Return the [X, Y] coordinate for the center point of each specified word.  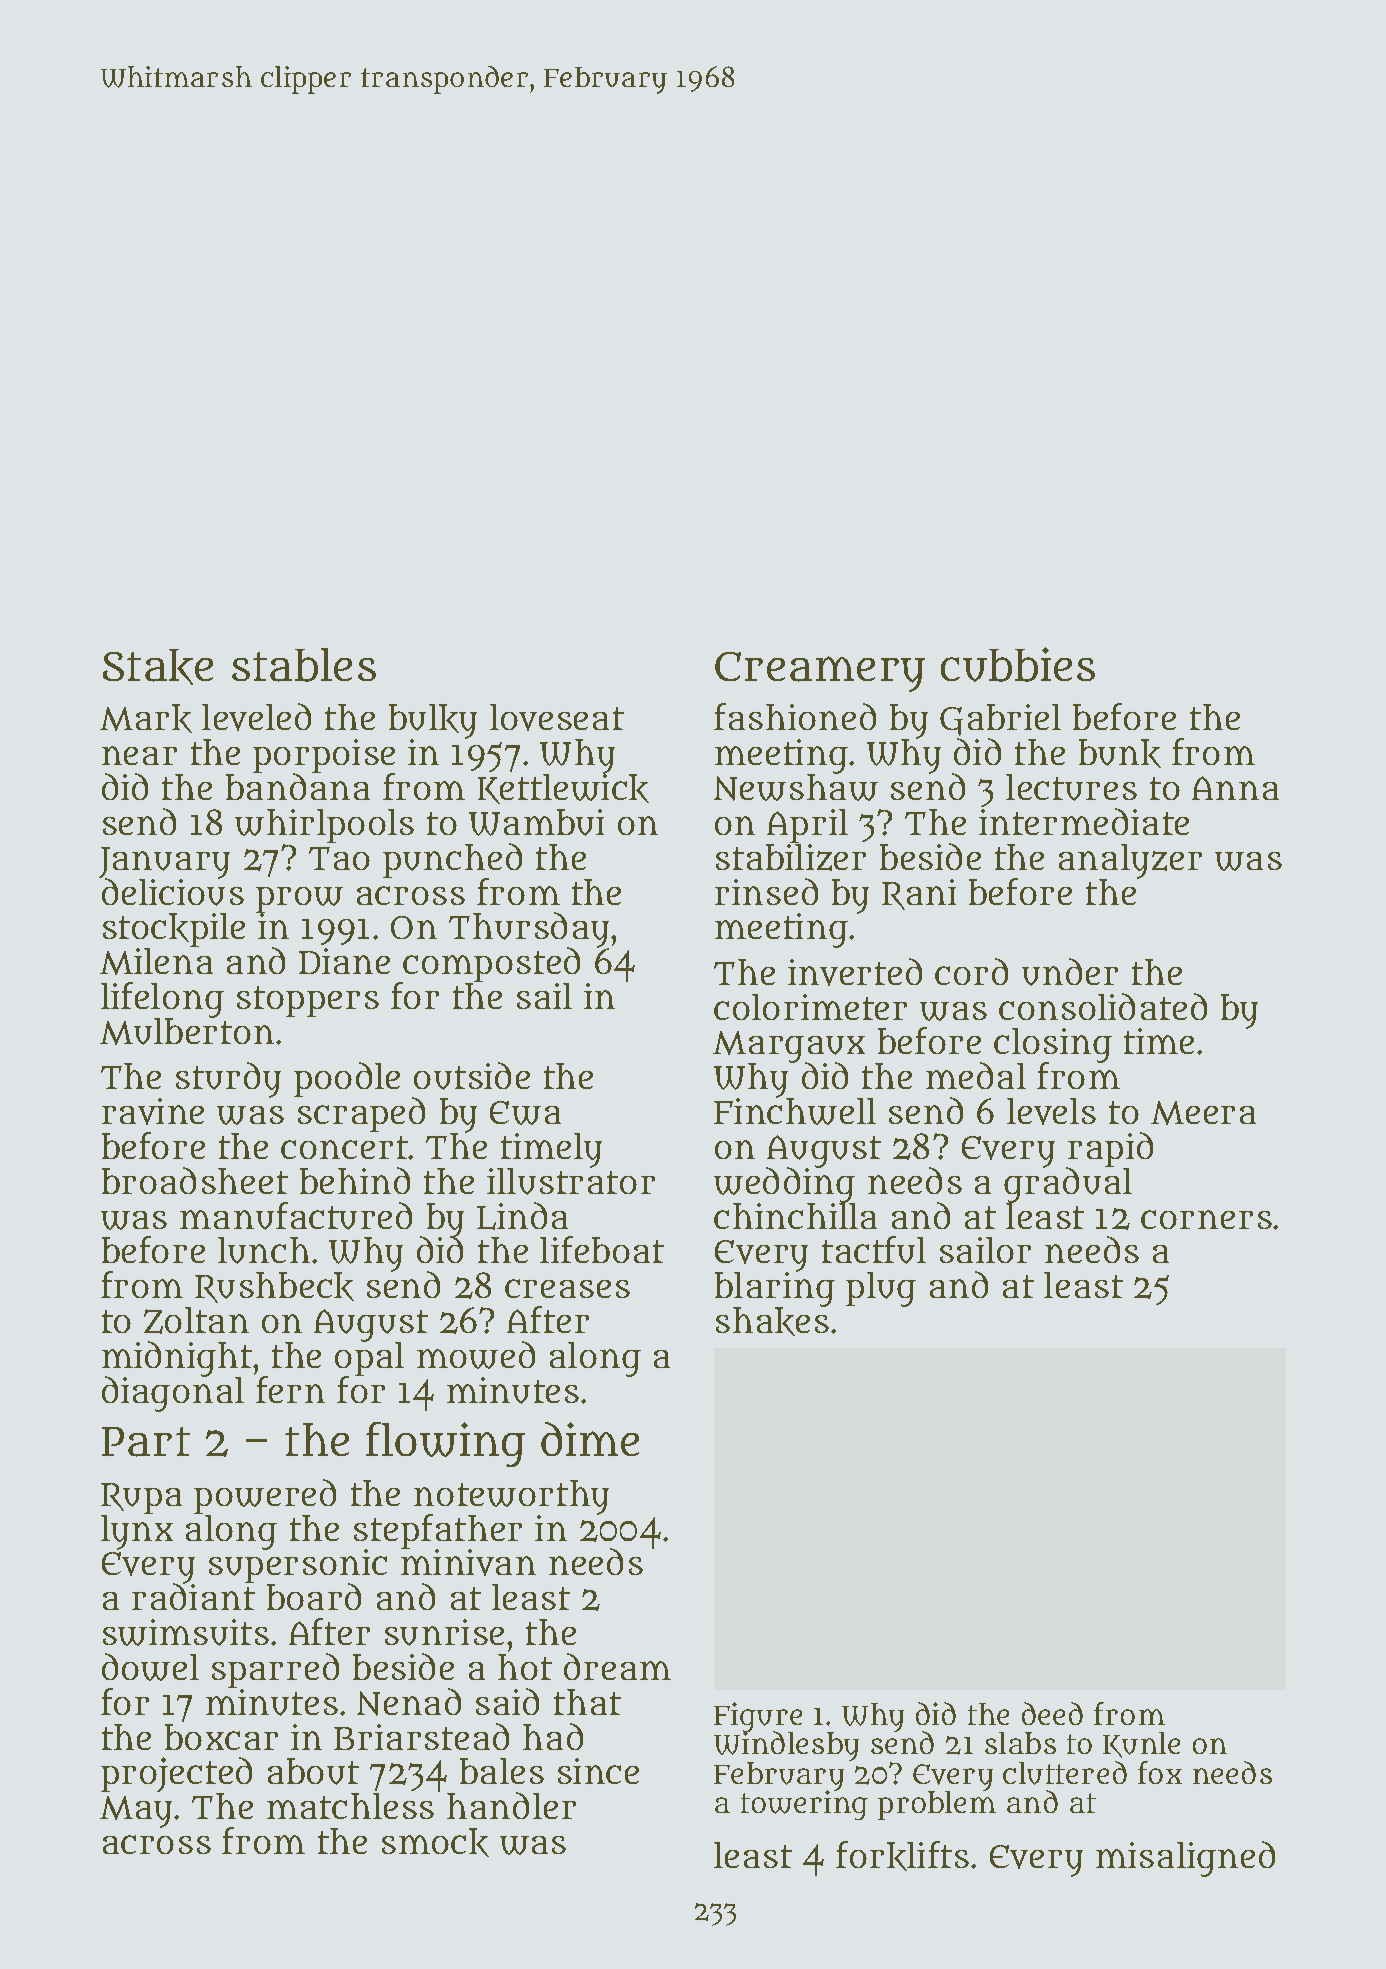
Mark [146, 718]
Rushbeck [274, 1287]
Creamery [820, 672]
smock [435, 1842]
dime [590, 1439]
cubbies [1018, 664]
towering [804, 1805]
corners [1206, 1219]
